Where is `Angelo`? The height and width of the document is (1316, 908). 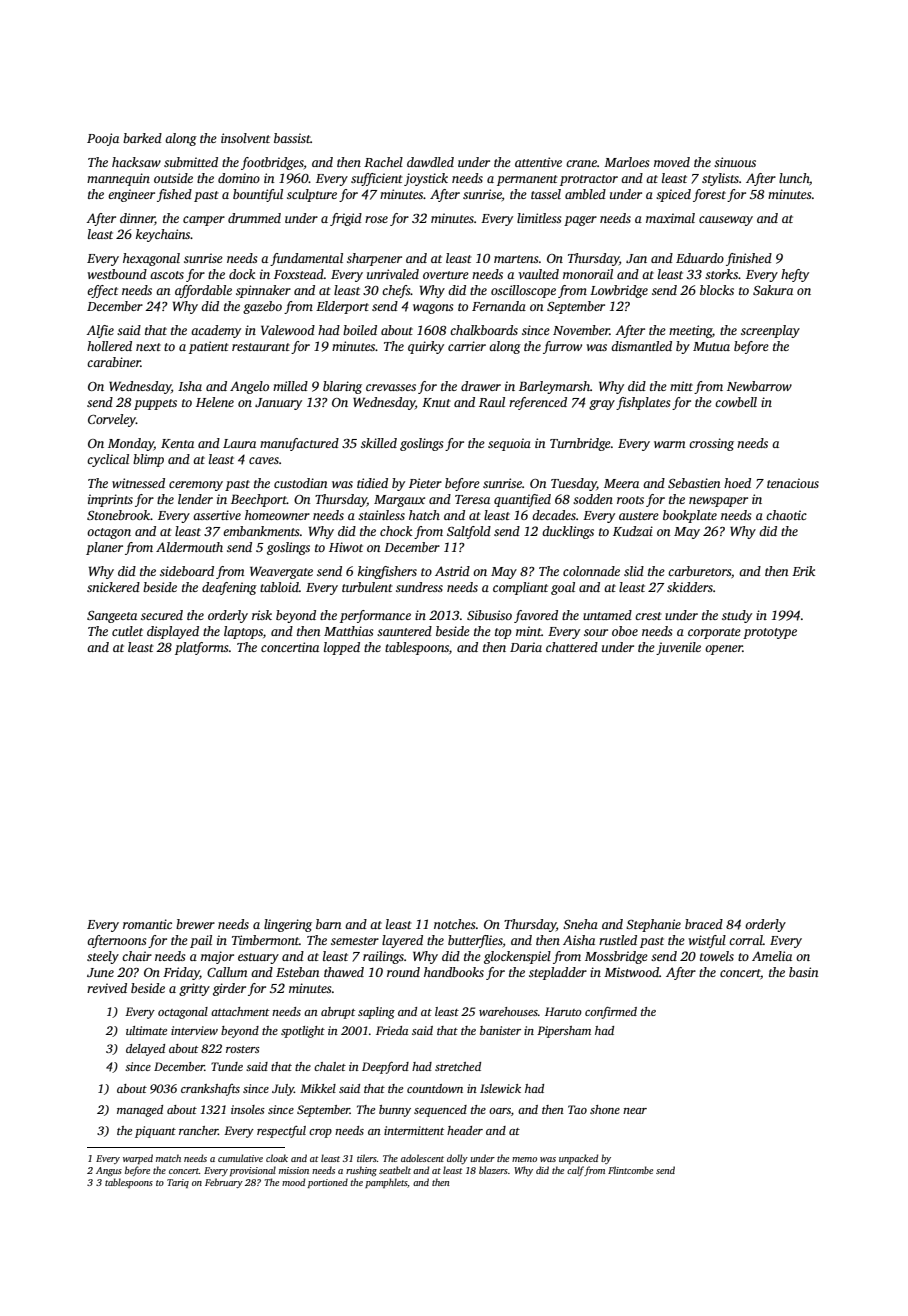 Angelo is located at coordinates (249, 387).
